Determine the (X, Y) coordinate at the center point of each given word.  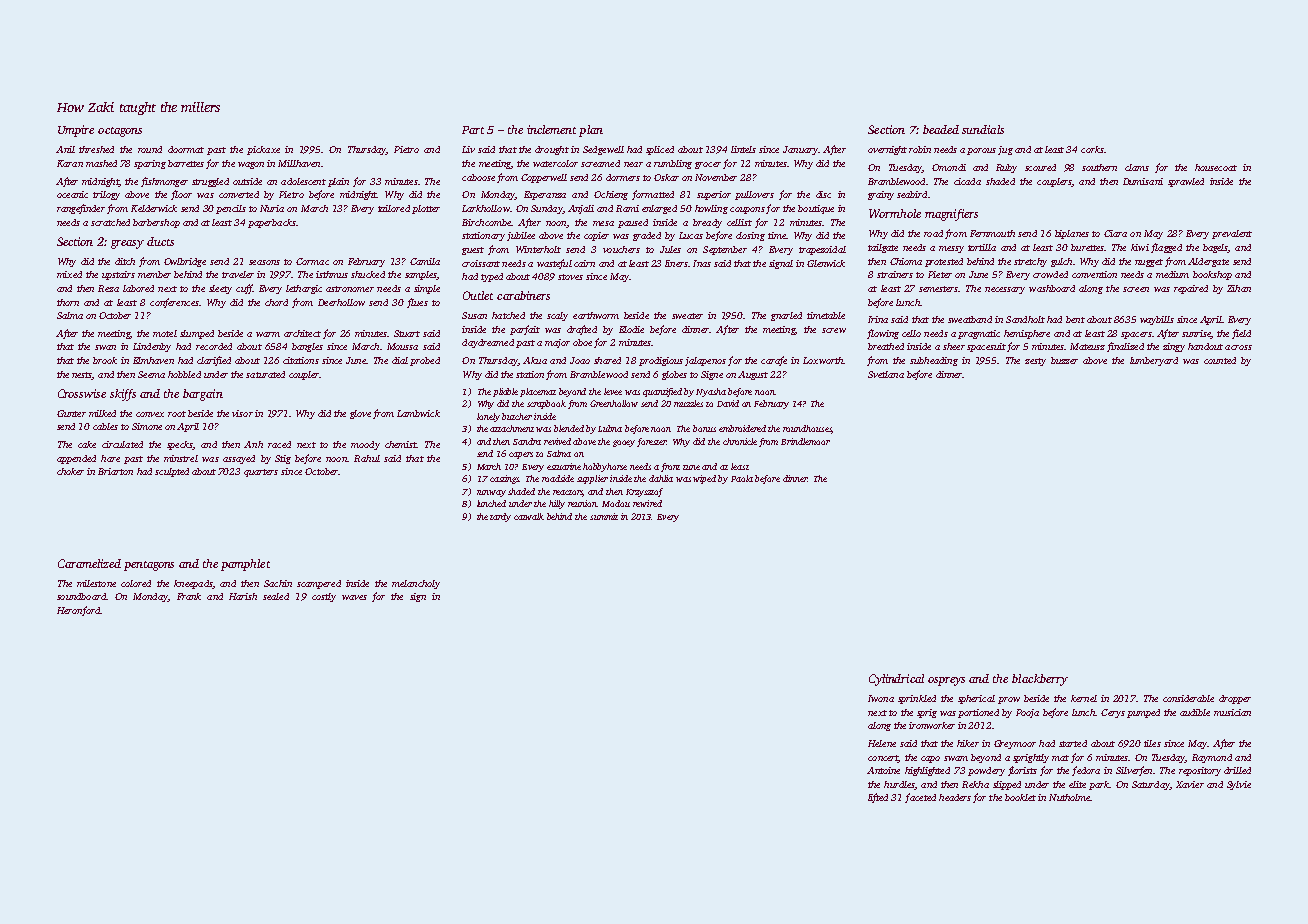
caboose (478, 177)
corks (1092, 149)
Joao (580, 360)
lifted (878, 798)
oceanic (72, 194)
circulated (122, 444)
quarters (261, 473)
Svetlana (886, 374)
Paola (742, 478)
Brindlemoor (805, 441)
